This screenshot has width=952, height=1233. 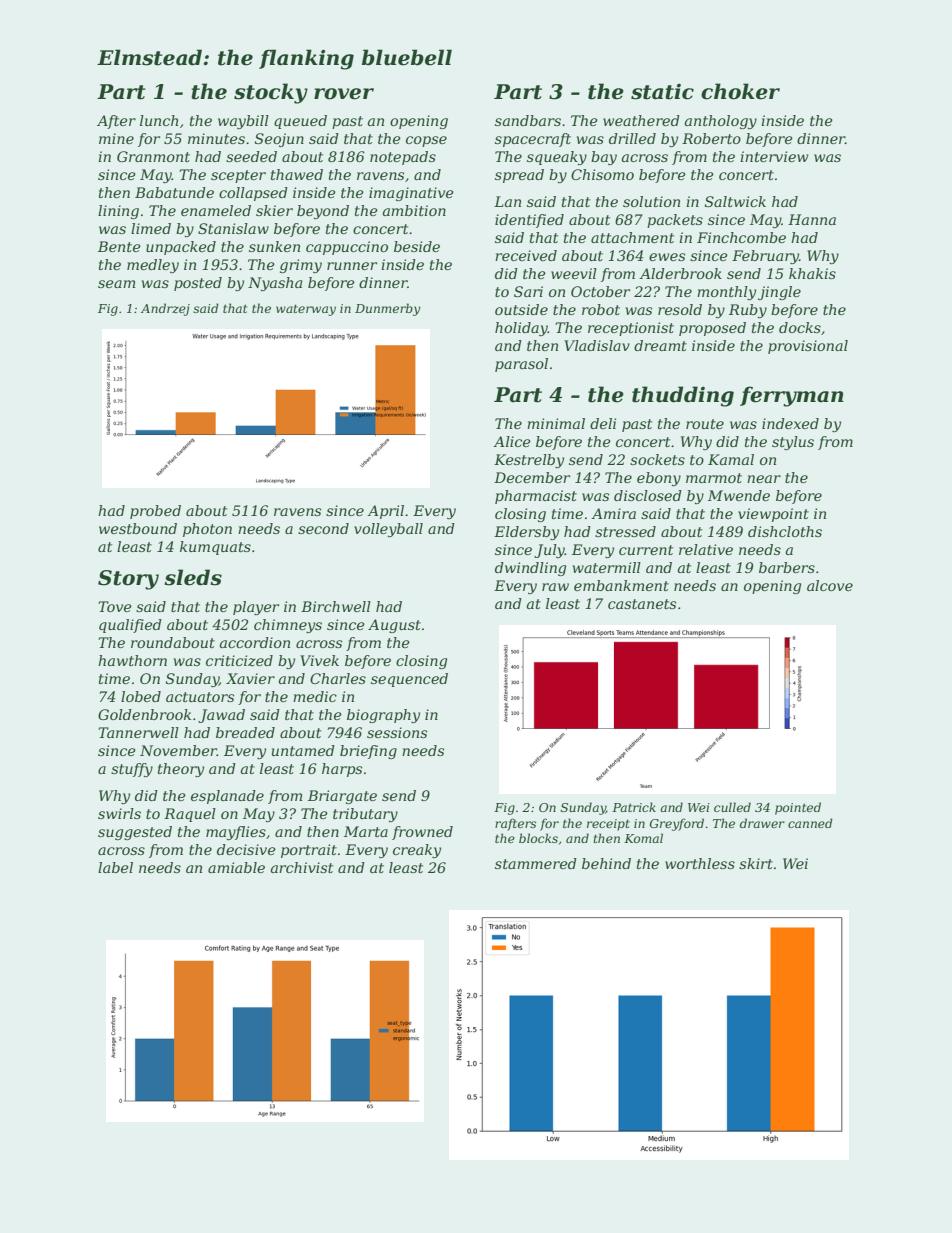 I want to click on hawthorn, so click(x=132, y=660).
